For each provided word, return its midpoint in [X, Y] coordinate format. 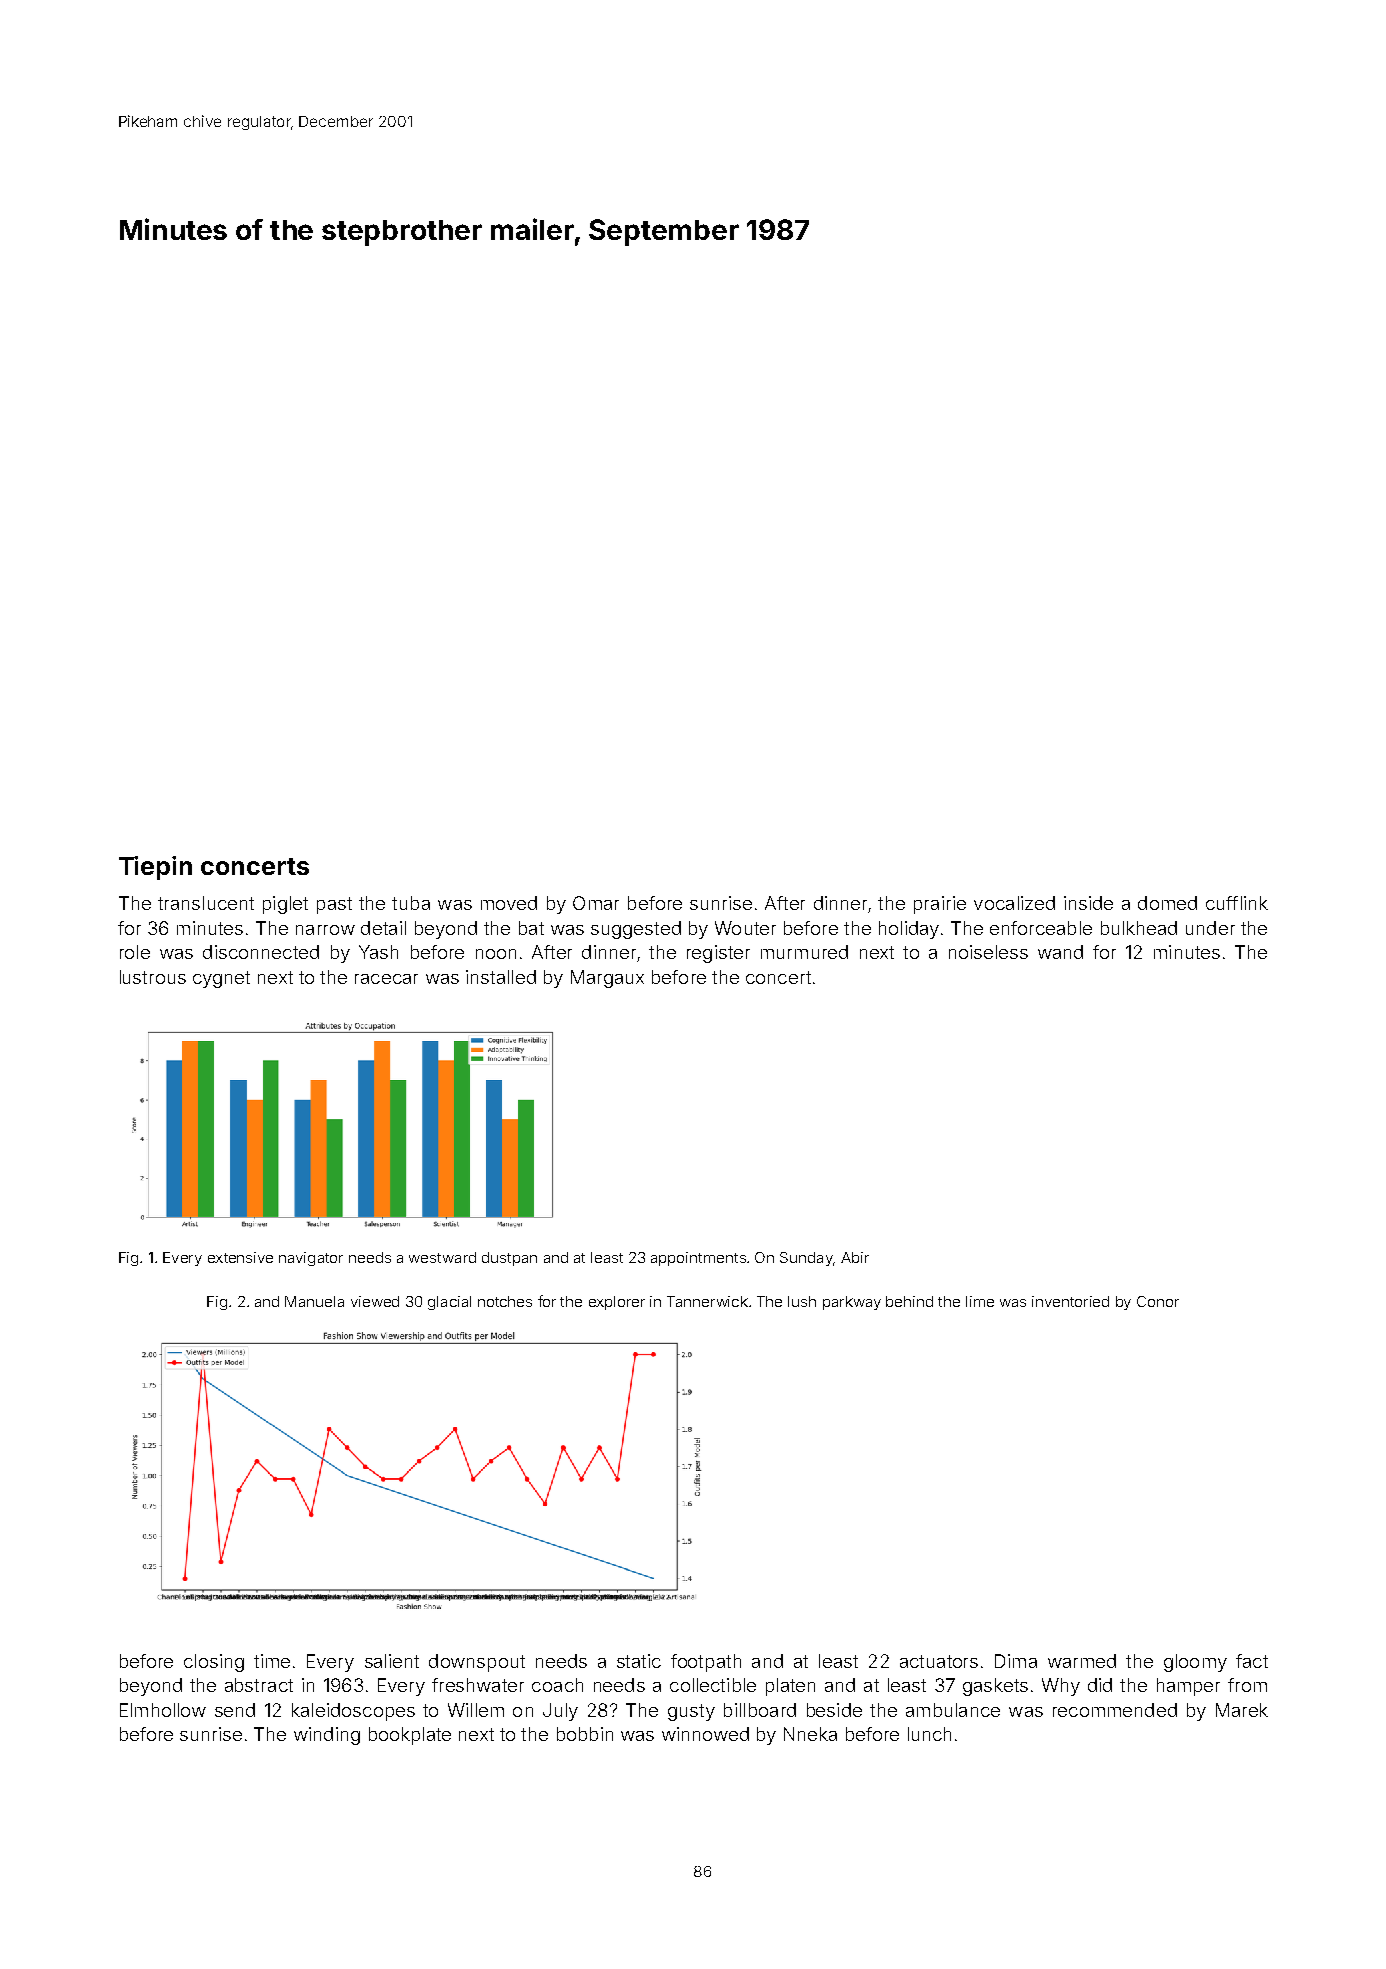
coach [557, 1685]
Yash [378, 952]
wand [1060, 952]
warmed [1082, 1661]
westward [442, 1257]
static [639, 1661]
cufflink [1237, 903]
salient [392, 1661]
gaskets [995, 1687]
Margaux [607, 979]
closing [214, 1663]
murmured [804, 952]
